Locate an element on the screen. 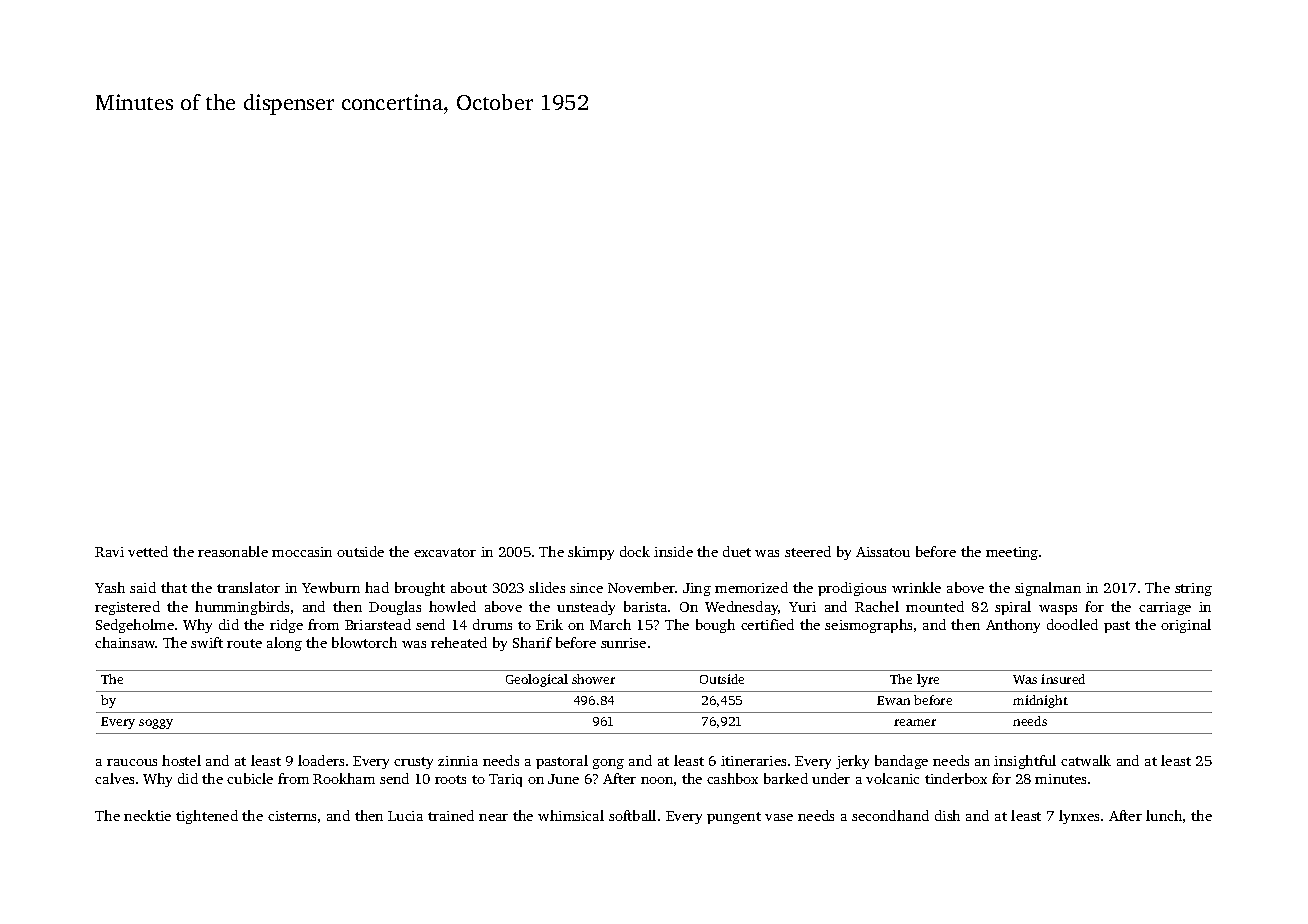  zinnia is located at coordinates (458, 761).
